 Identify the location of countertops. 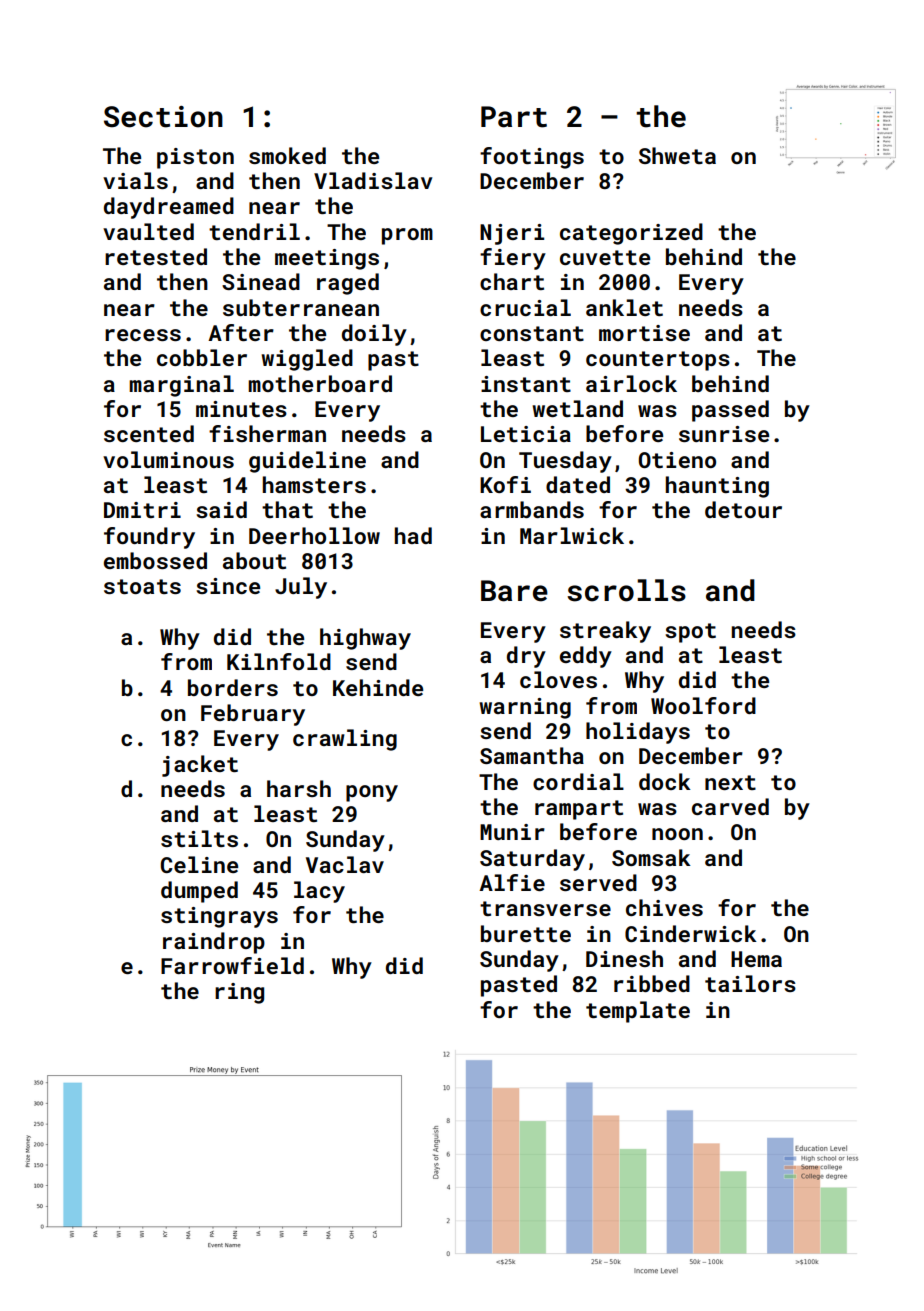
(658, 361).
